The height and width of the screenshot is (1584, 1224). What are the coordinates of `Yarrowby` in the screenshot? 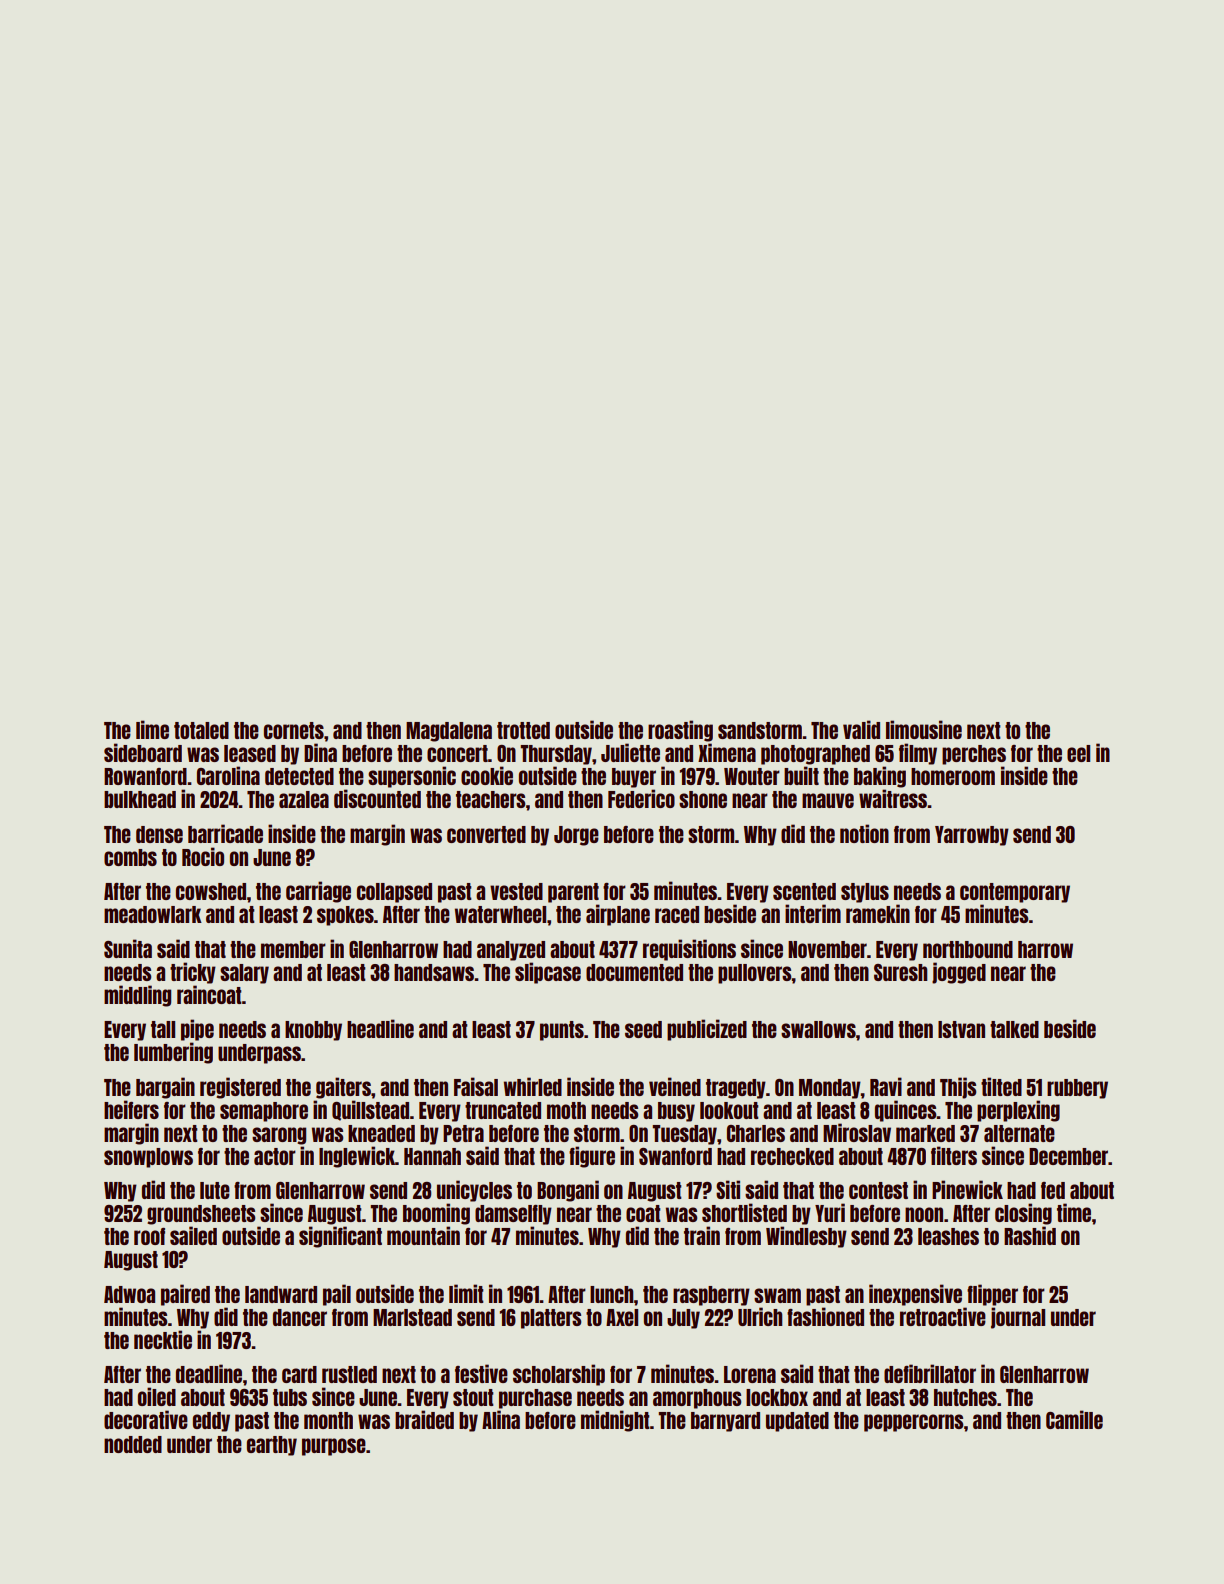 It's located at (972, 836).
